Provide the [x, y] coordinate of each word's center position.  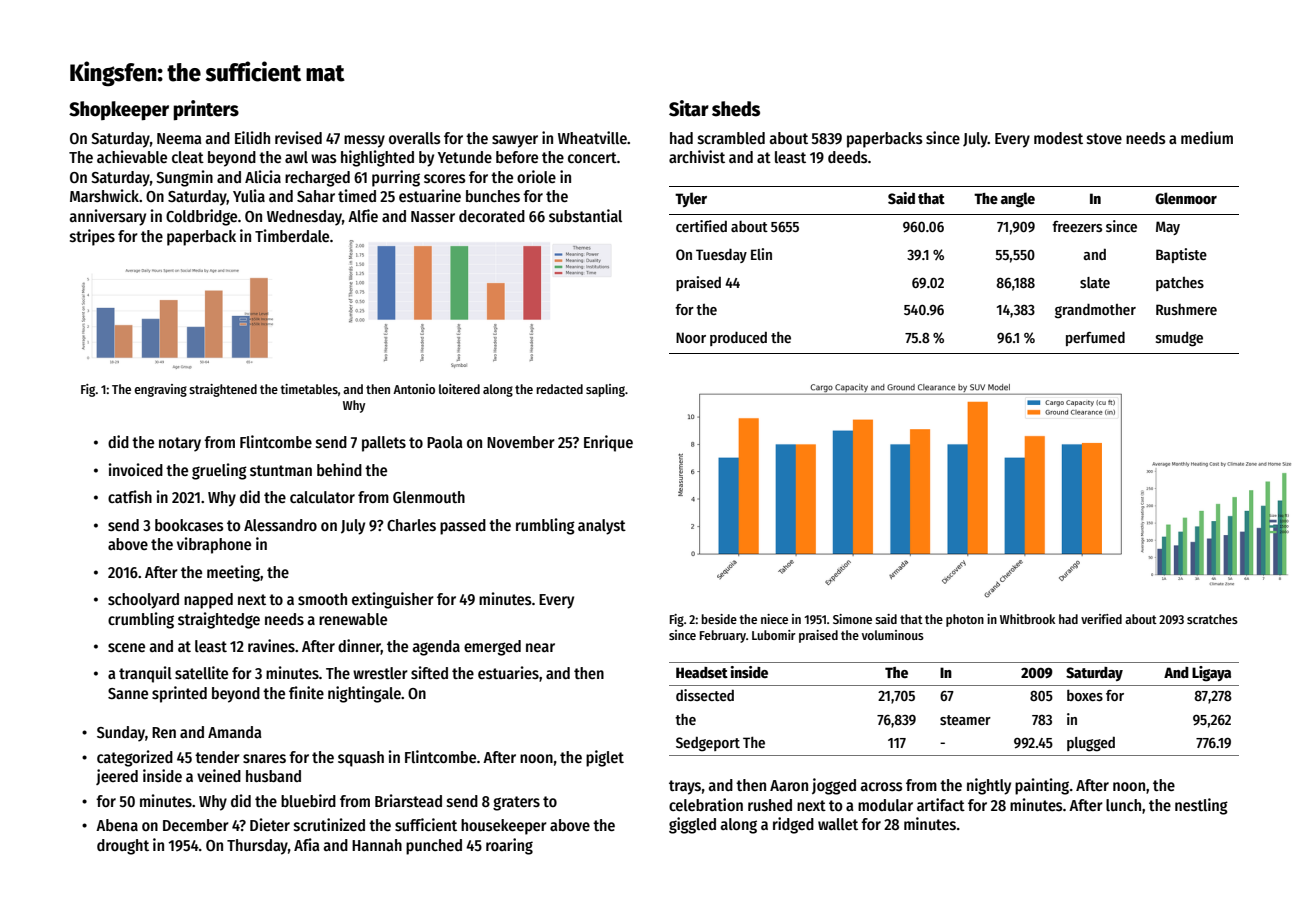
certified [701, 226]
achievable [132, 156]
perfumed [1095, 338]
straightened [223, 390]
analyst [602, 527]
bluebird [308, 800]
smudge [1179, 339]
